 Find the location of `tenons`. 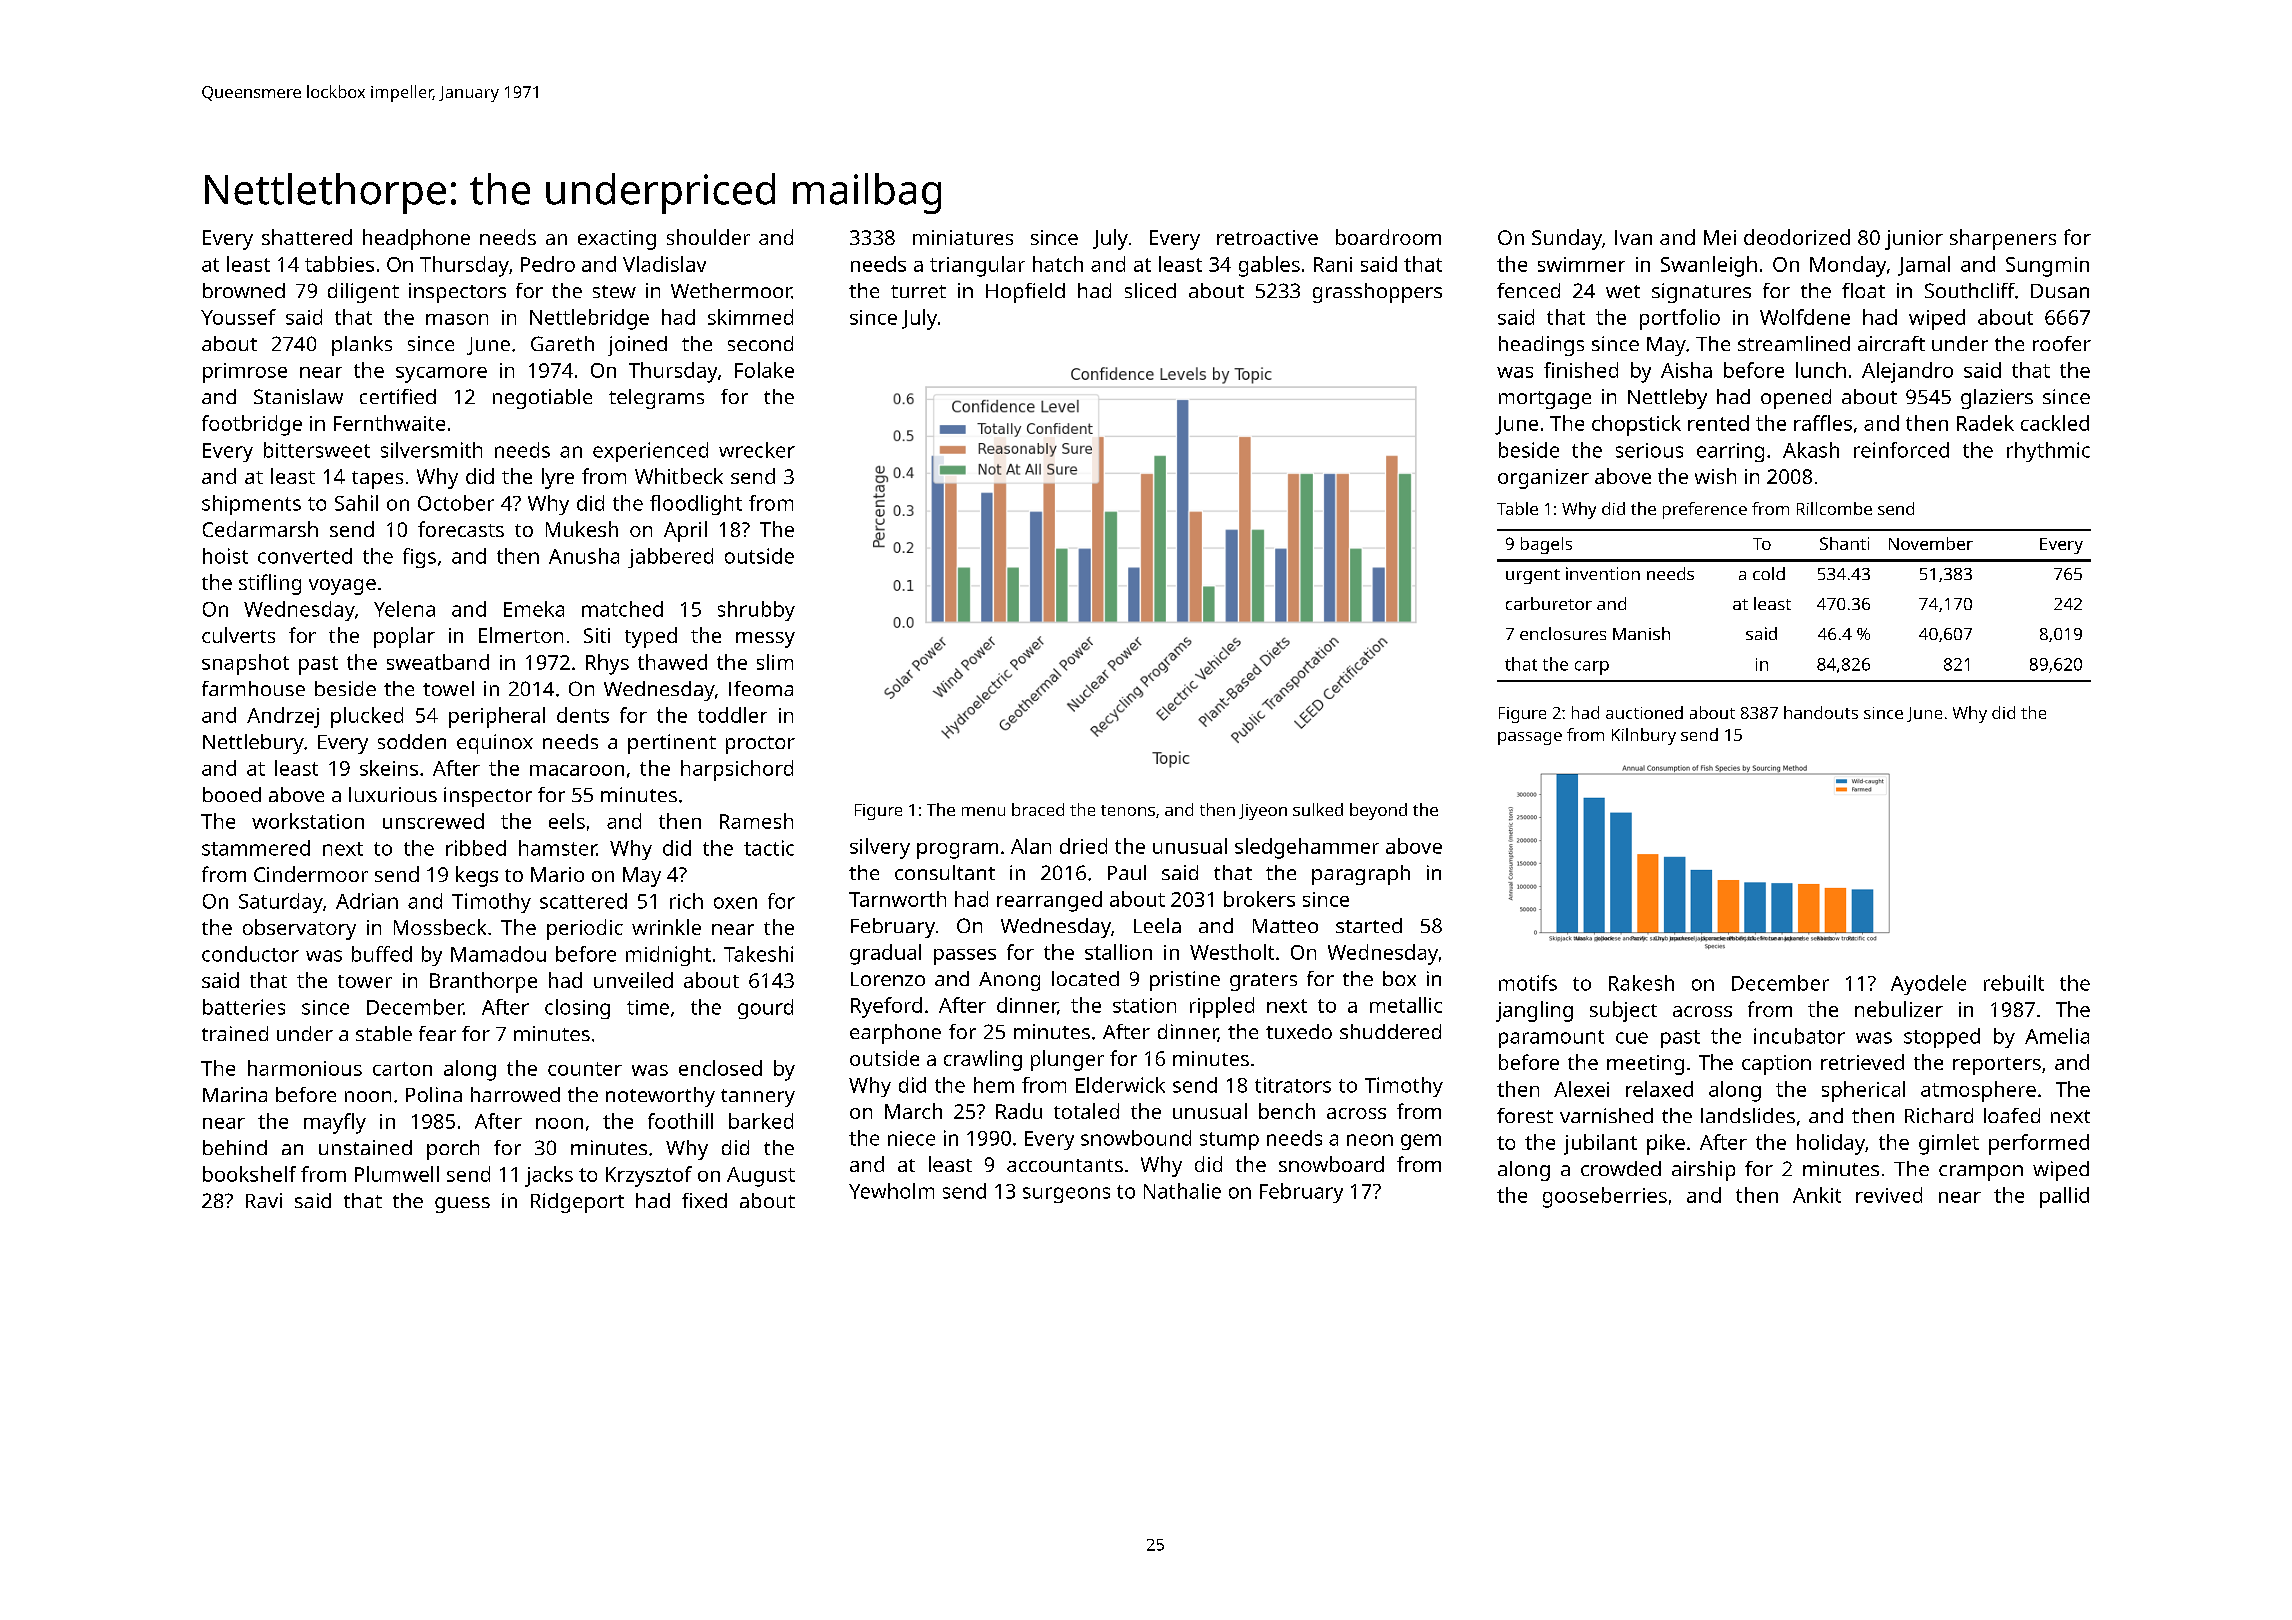

tenons is located at coordinates (1128, 810).
